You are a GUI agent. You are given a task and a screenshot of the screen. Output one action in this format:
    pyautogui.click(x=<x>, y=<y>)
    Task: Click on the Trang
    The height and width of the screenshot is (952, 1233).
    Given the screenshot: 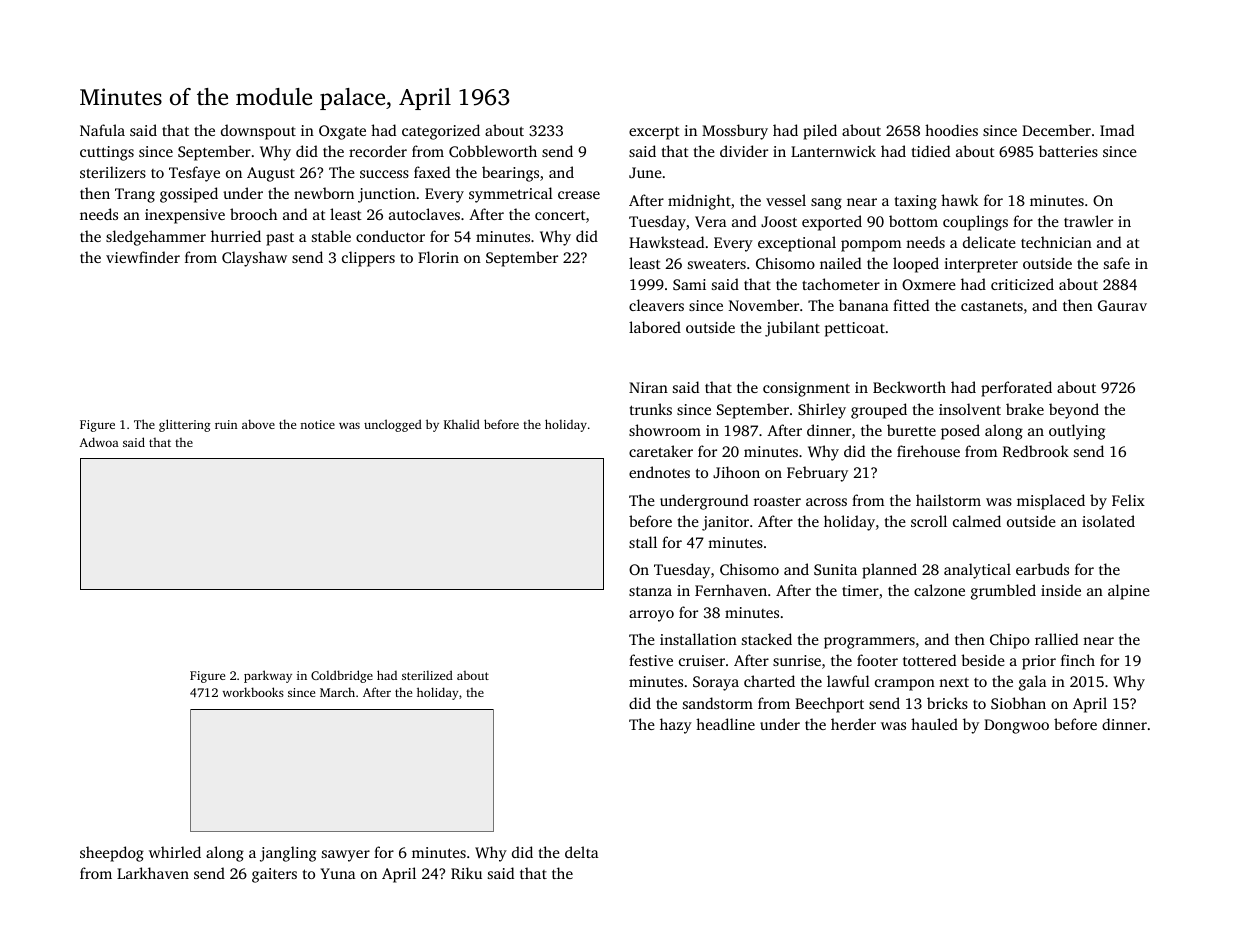 What is the action you would take?
    pyautogui.click(x=135, y=195)
